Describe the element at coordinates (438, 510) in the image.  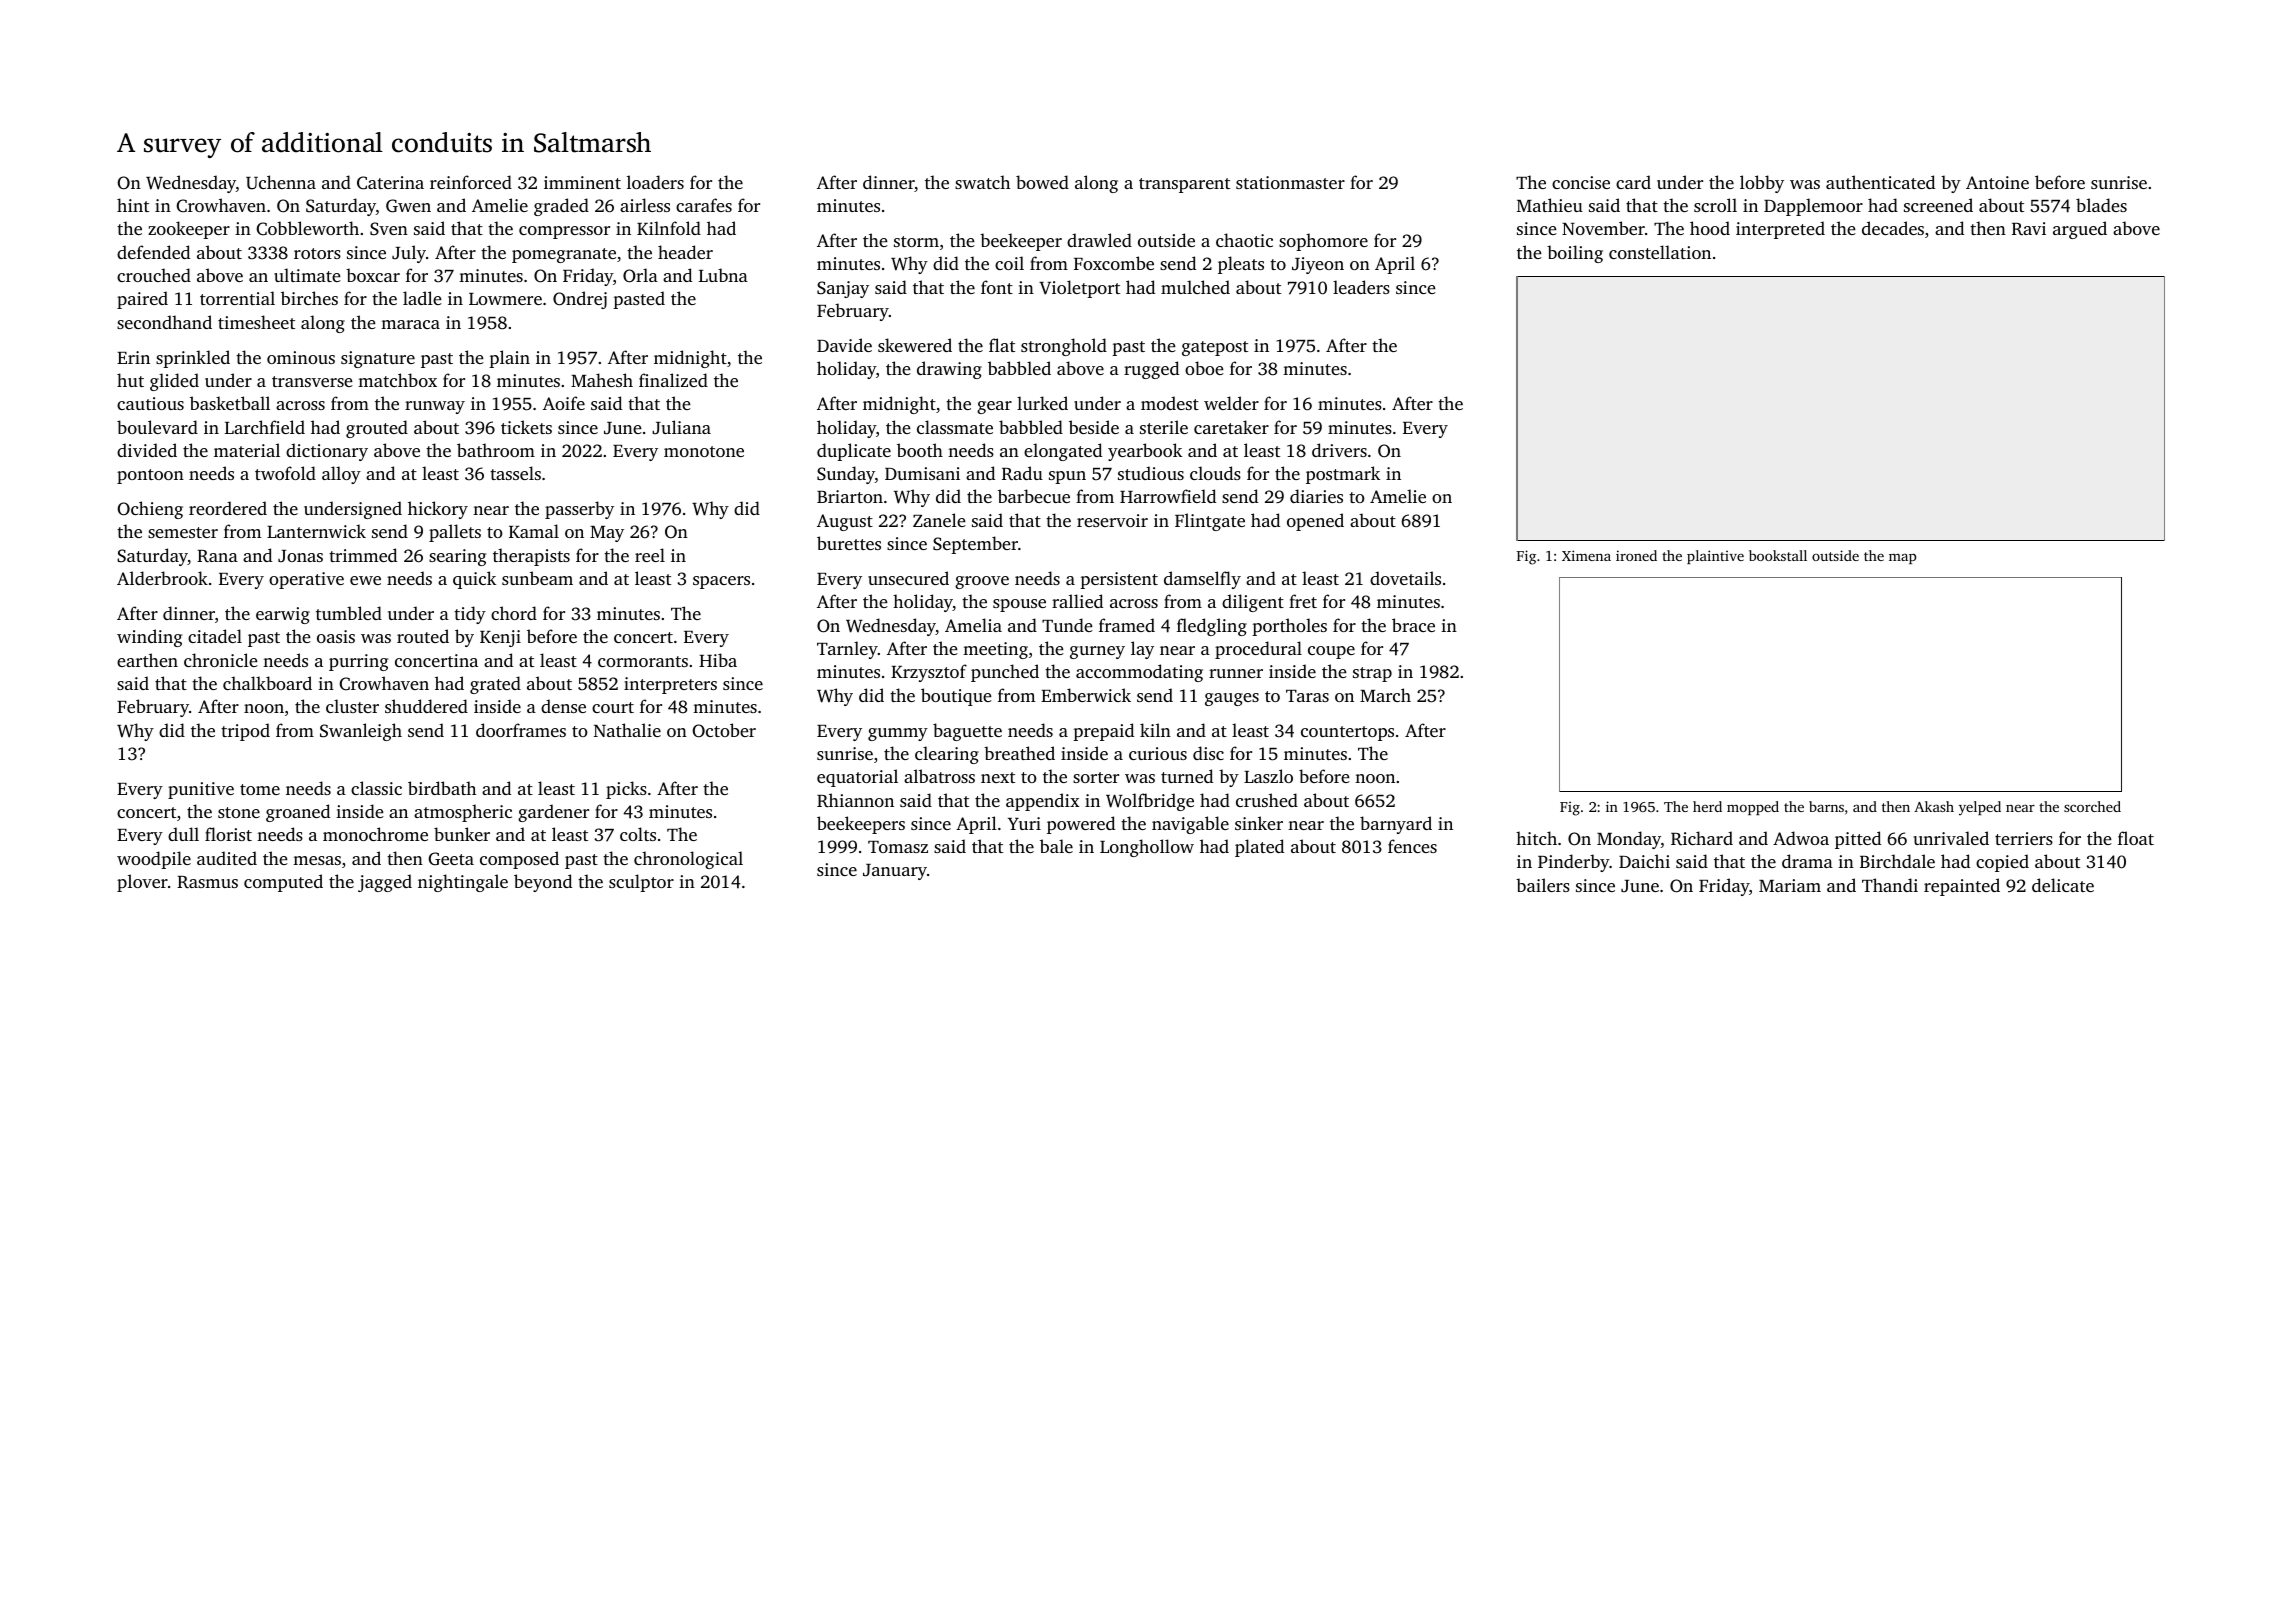
I see `hickory` at that location.
